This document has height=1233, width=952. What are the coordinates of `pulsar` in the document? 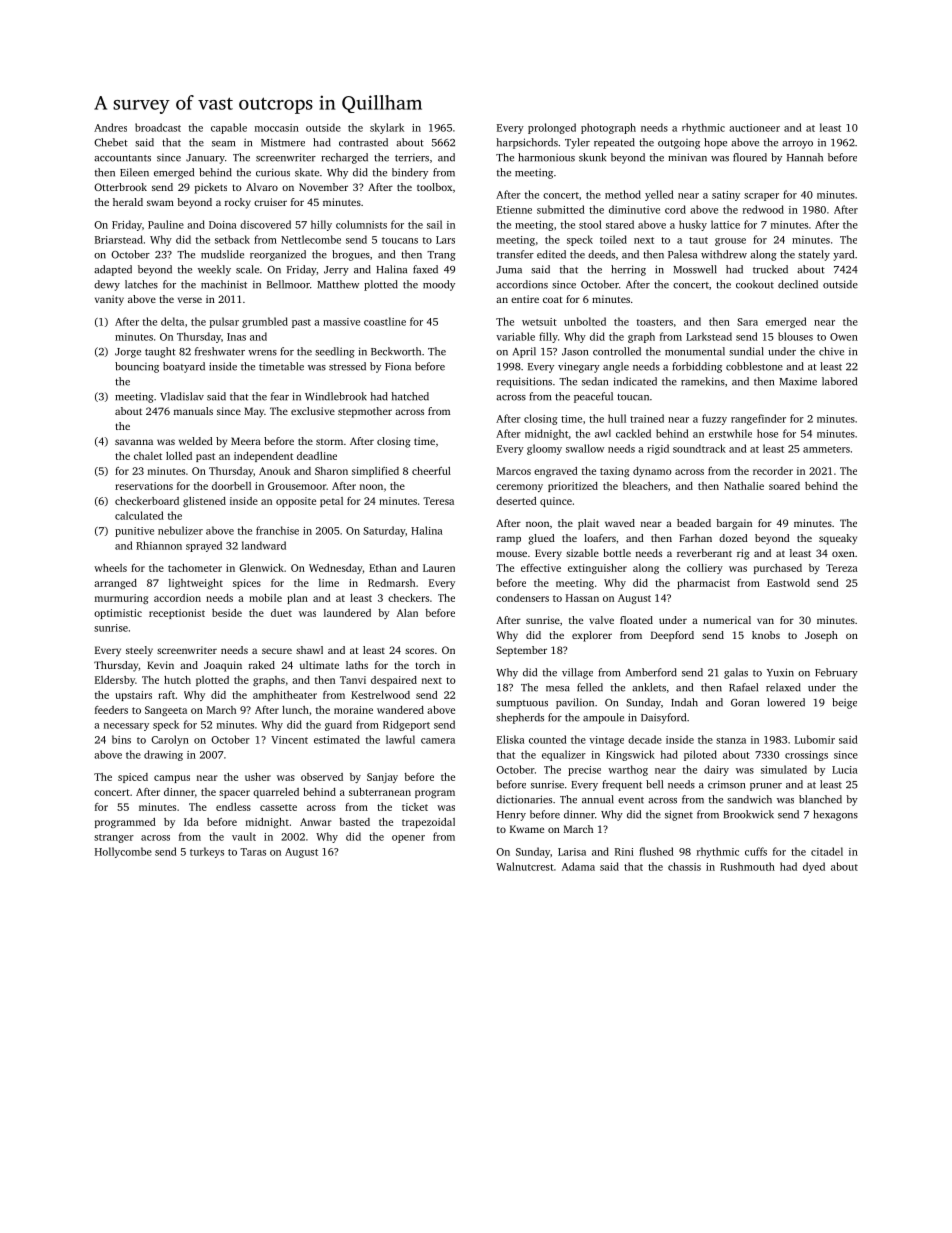 It's located at (224, 322).
